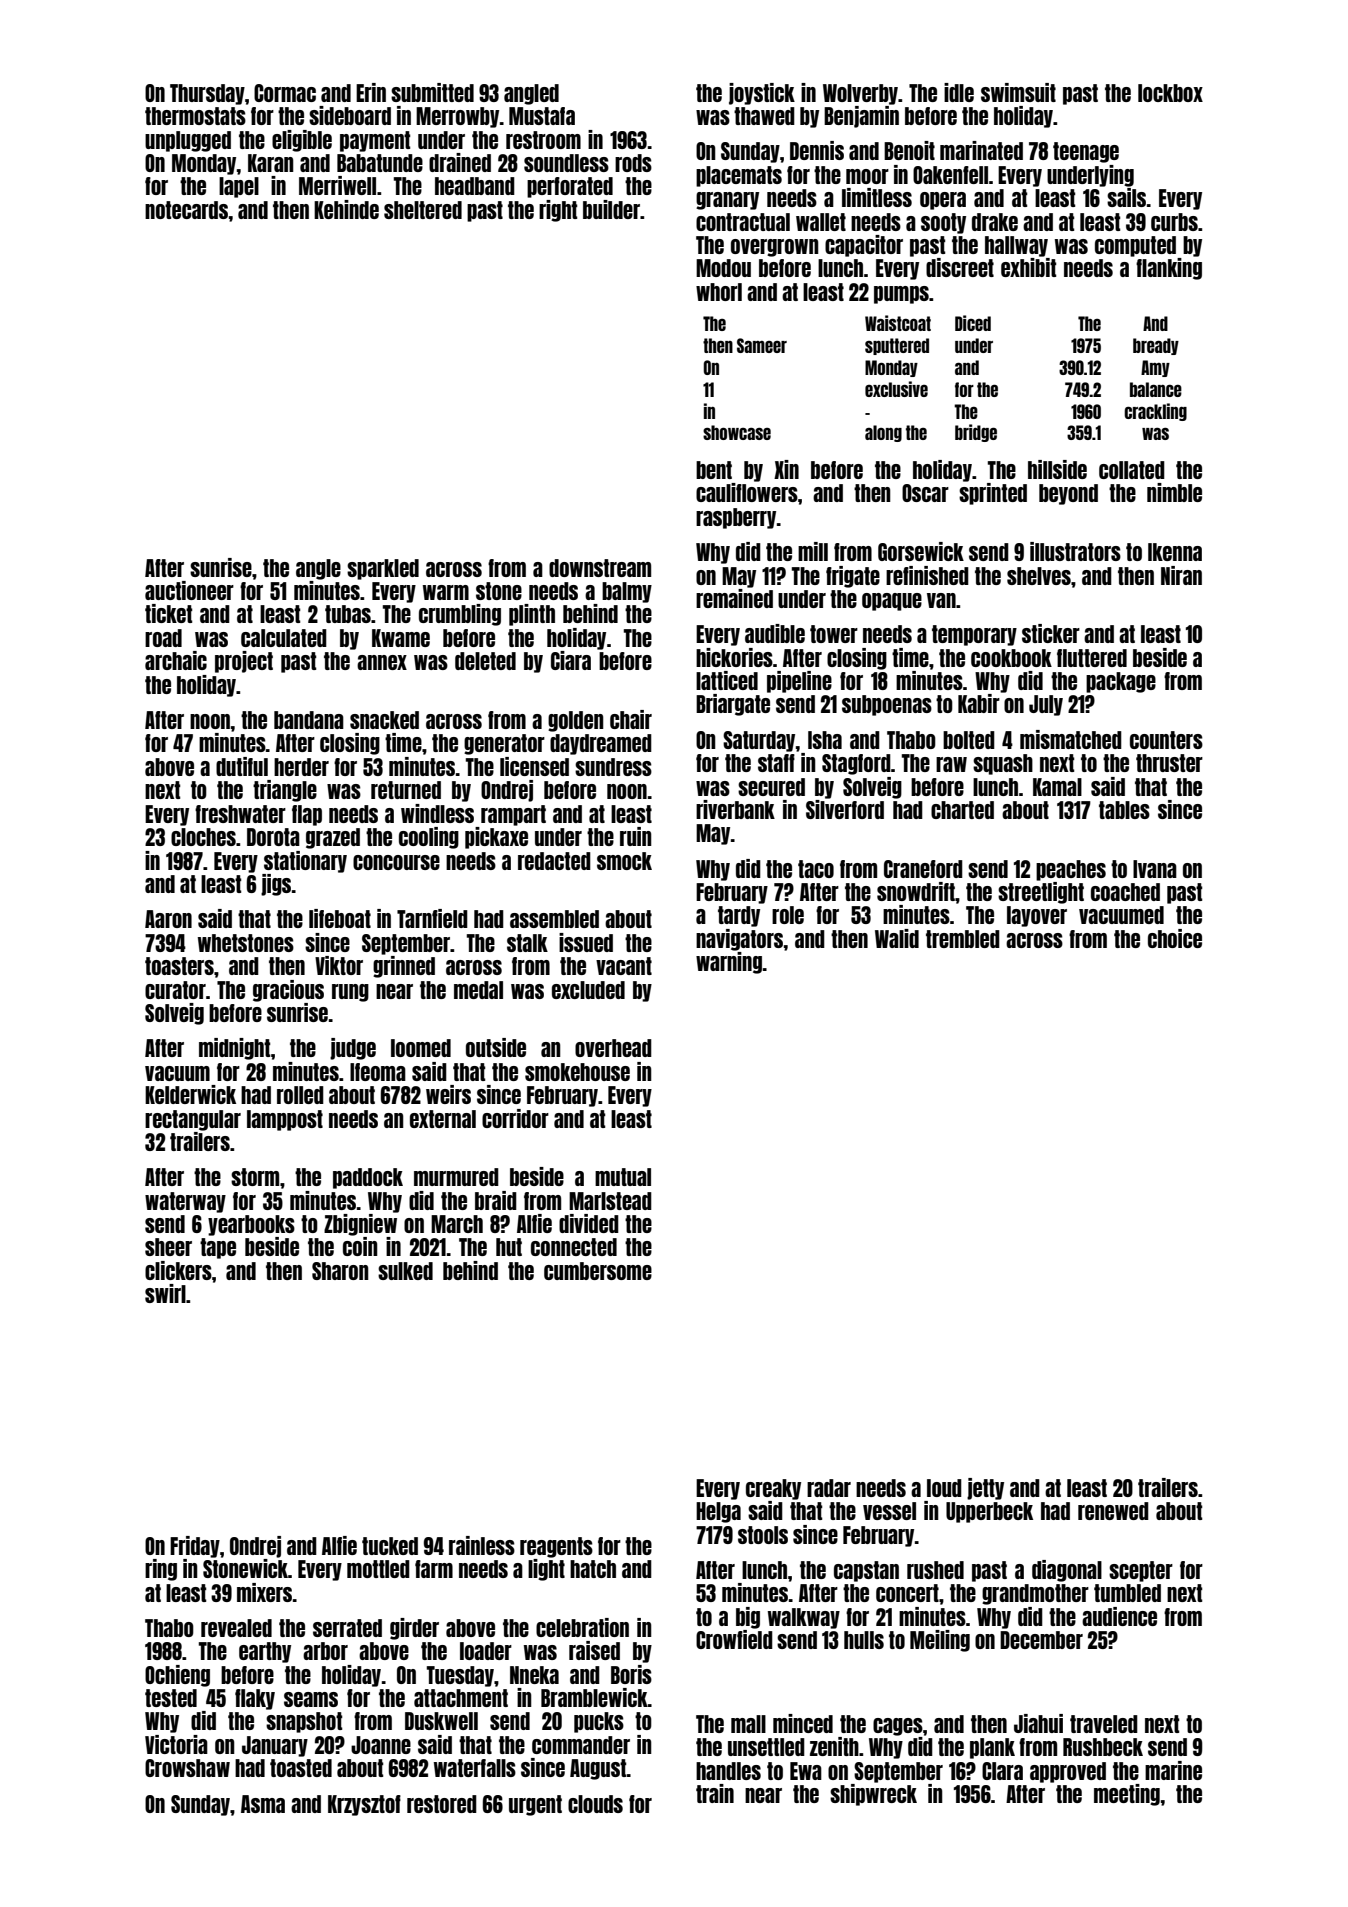 This image has height=1907, width=1348. Describe the element at coordinates (432, 92) in the image. I see `submitted` at that location.
